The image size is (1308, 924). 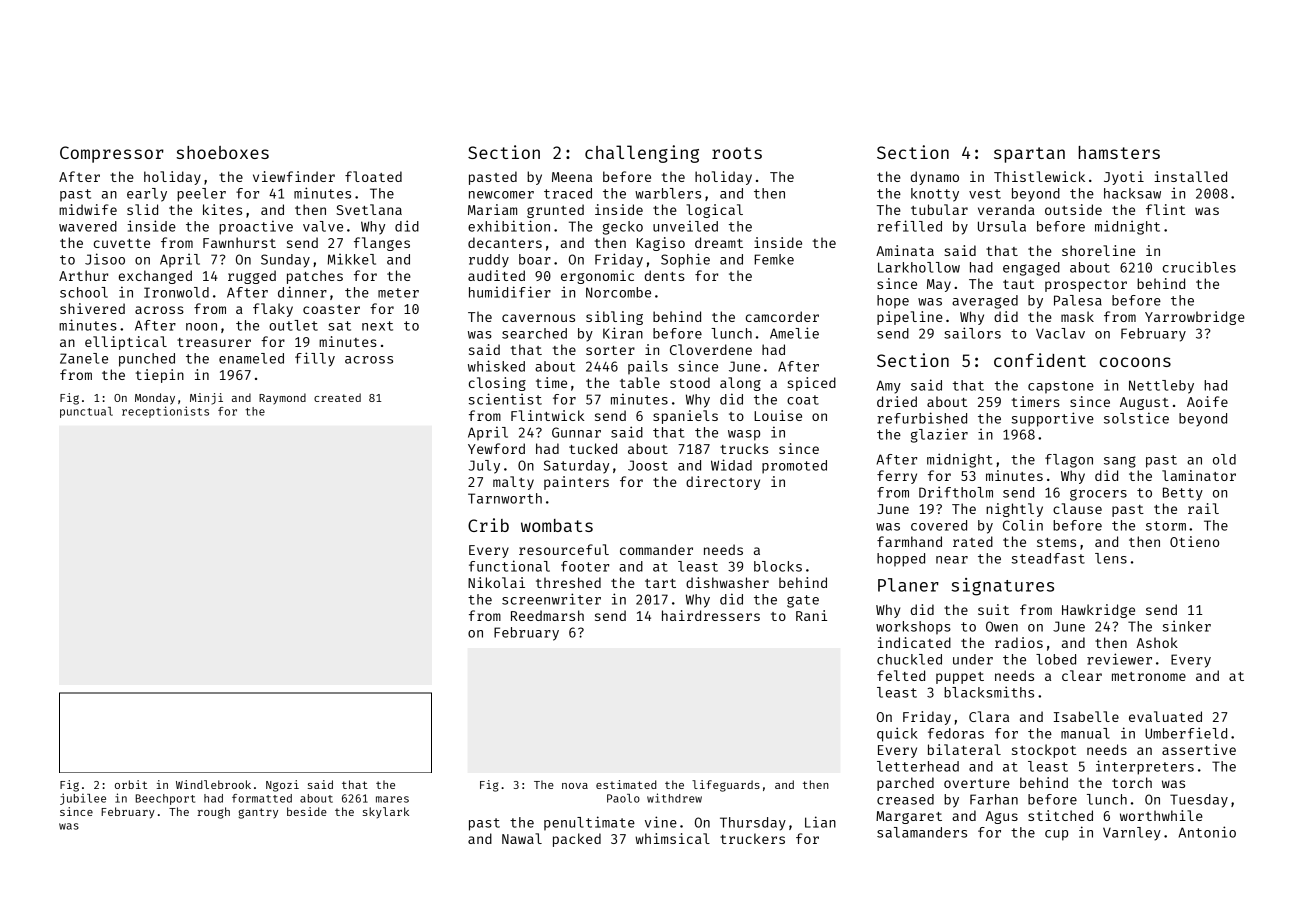 What do you see at coordinates (726, 786) in the page?
I see `lifeguards` at bounding box center [726, 786].
